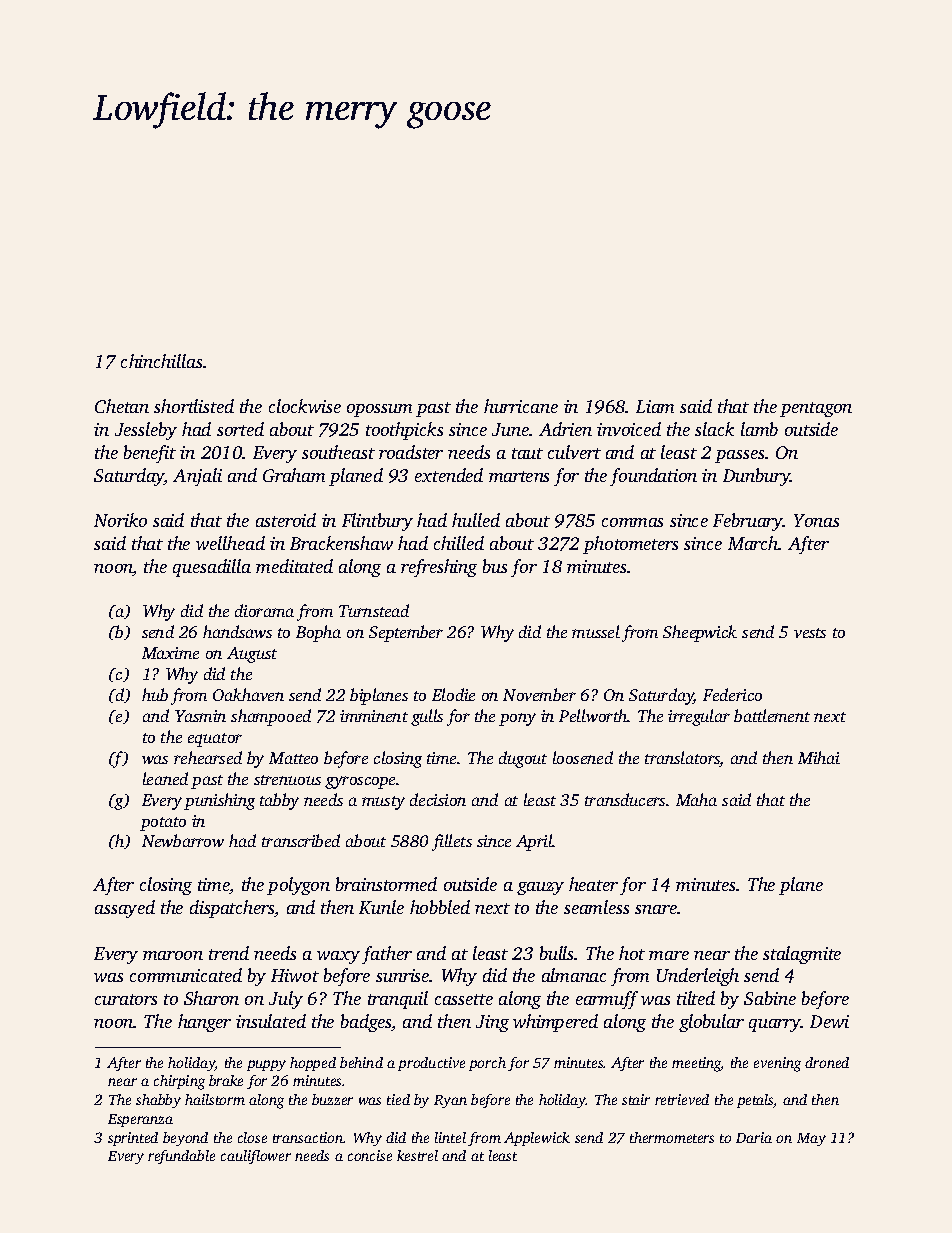 The height and width of the document is (1233, 952). Describe the element at coordinates (232, 909) in the document. I see `dispatchers` at that location.
